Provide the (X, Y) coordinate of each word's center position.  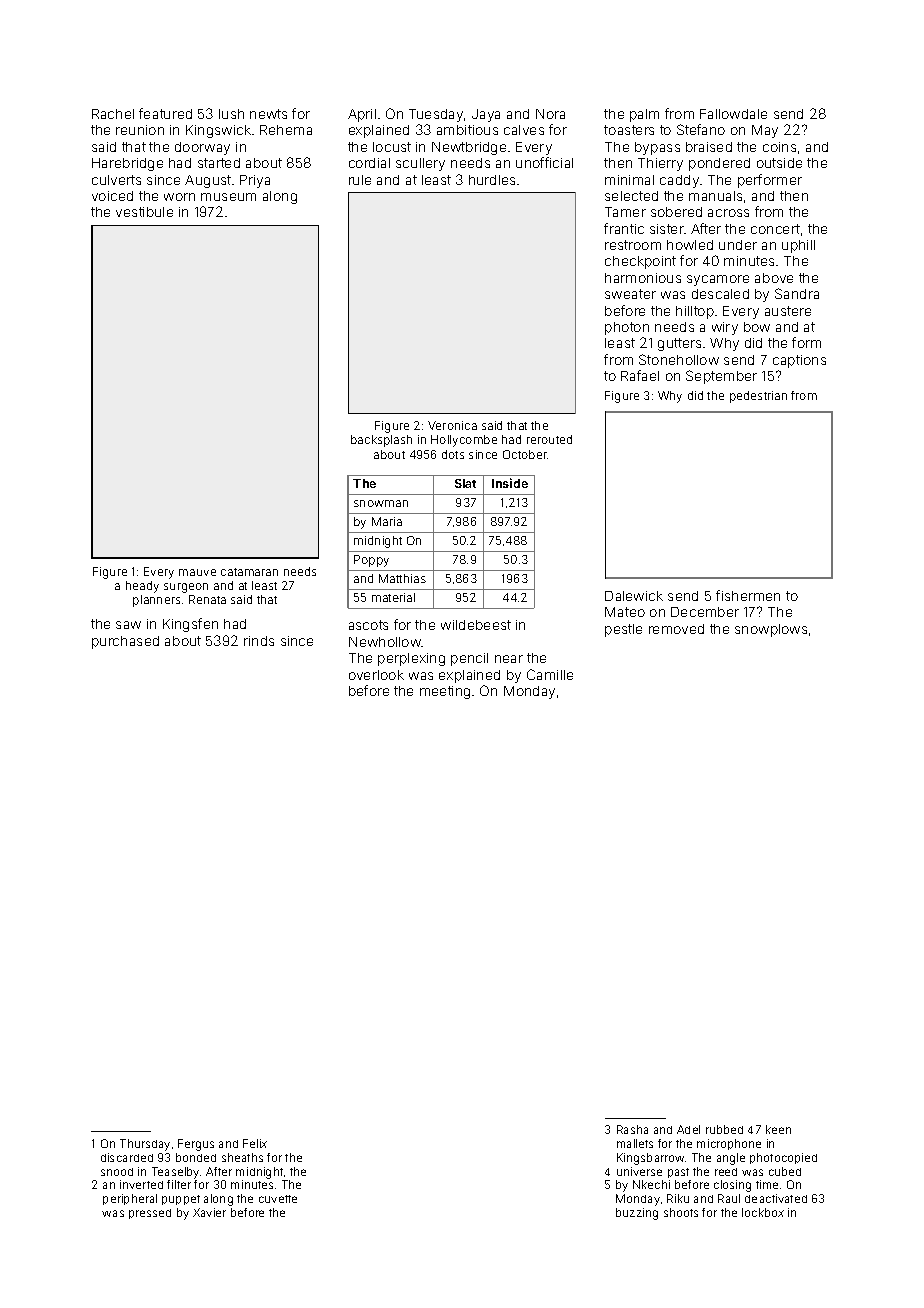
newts (268, 114)
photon (627, 328)
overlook (376, 675)
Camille (550, 674)
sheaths (242, 1157)
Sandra (797, 293)
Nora (550, 114)
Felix (255, 1143)
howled (690, 245)
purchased (125, 642)
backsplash (381, 441)
